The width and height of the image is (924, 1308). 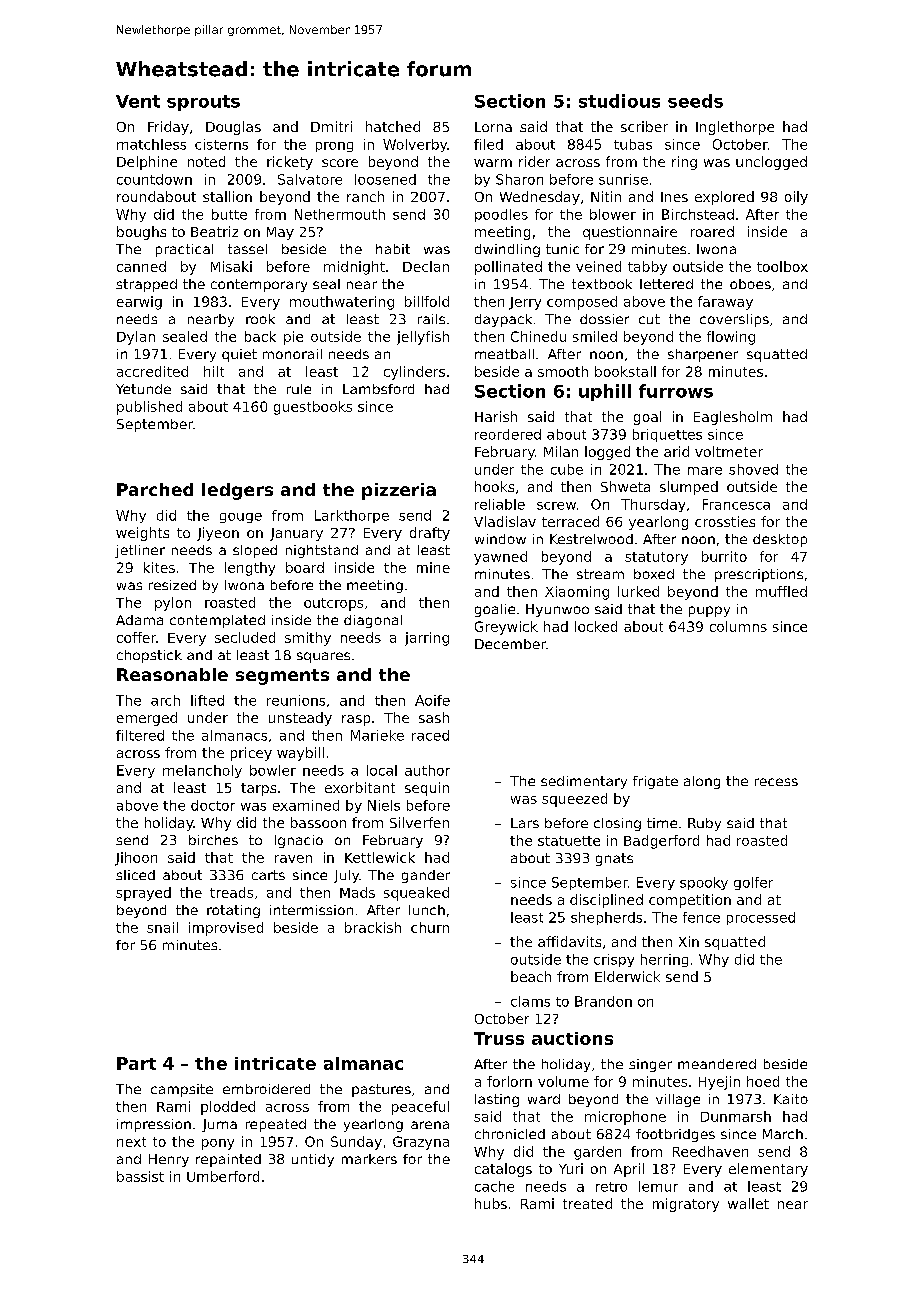 I want to click on Ignacio, so click(x=299, y=841).
